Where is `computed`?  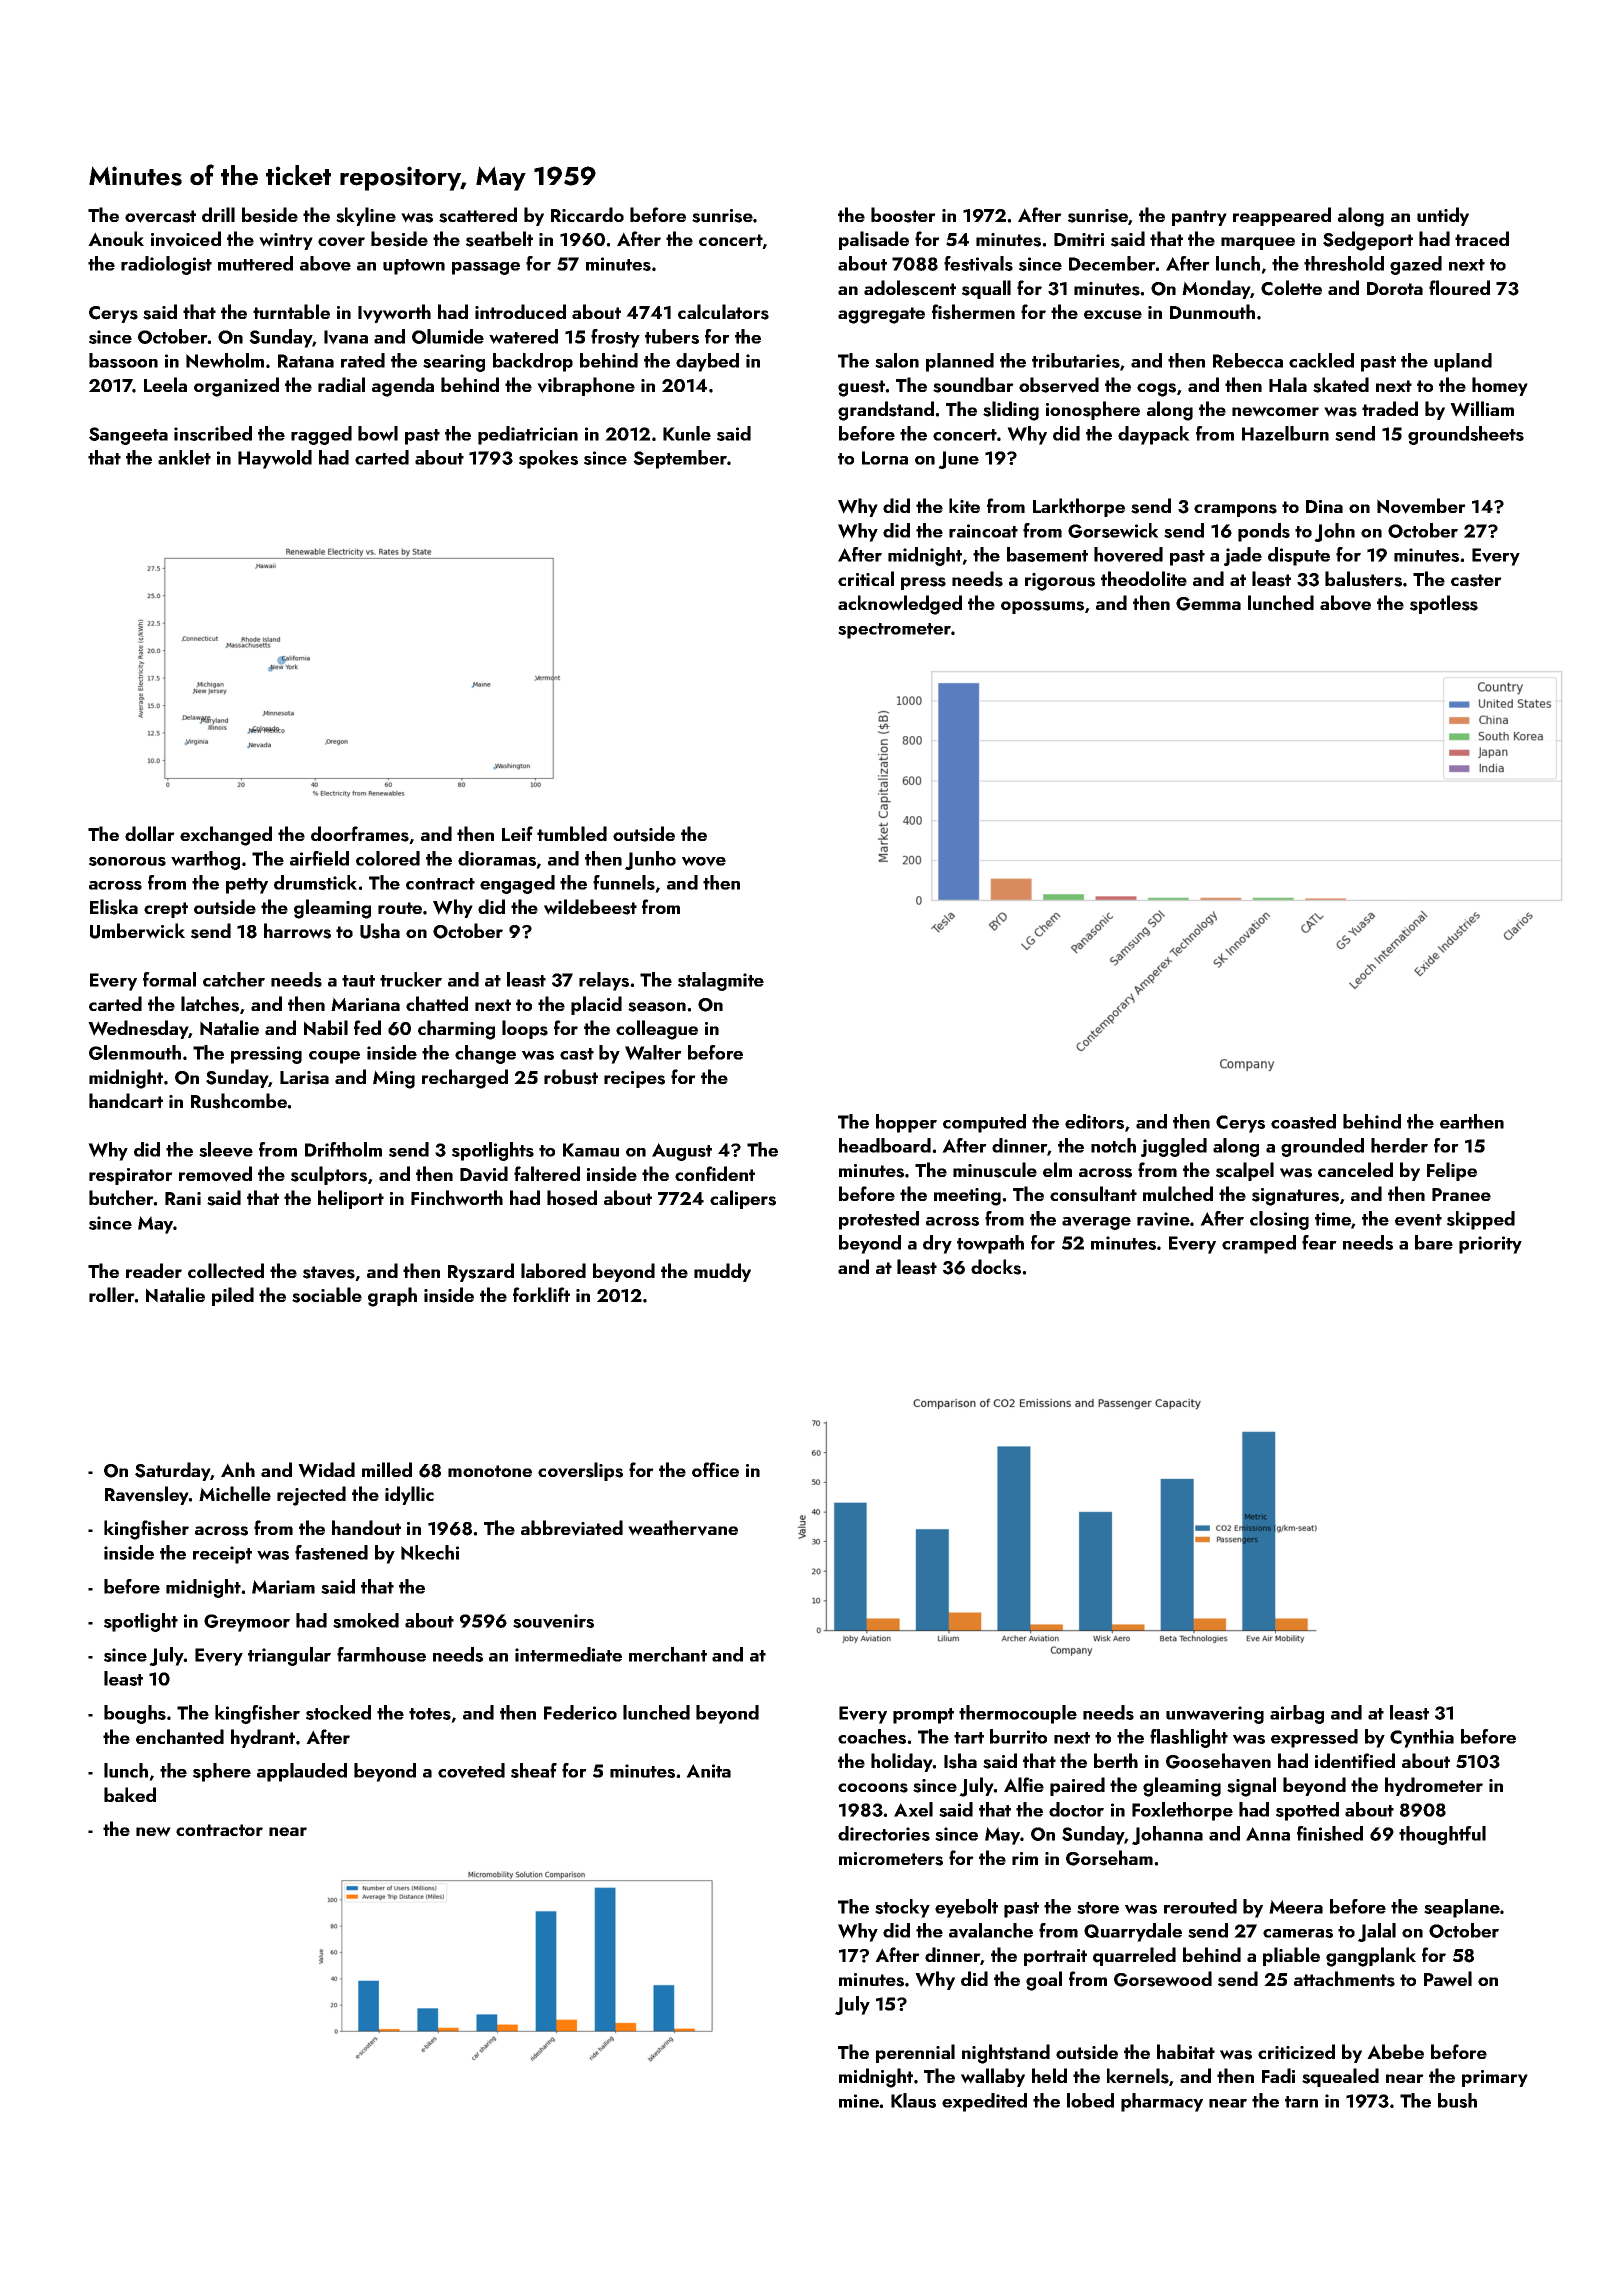 computed is located at coordinates (984, 1123).
